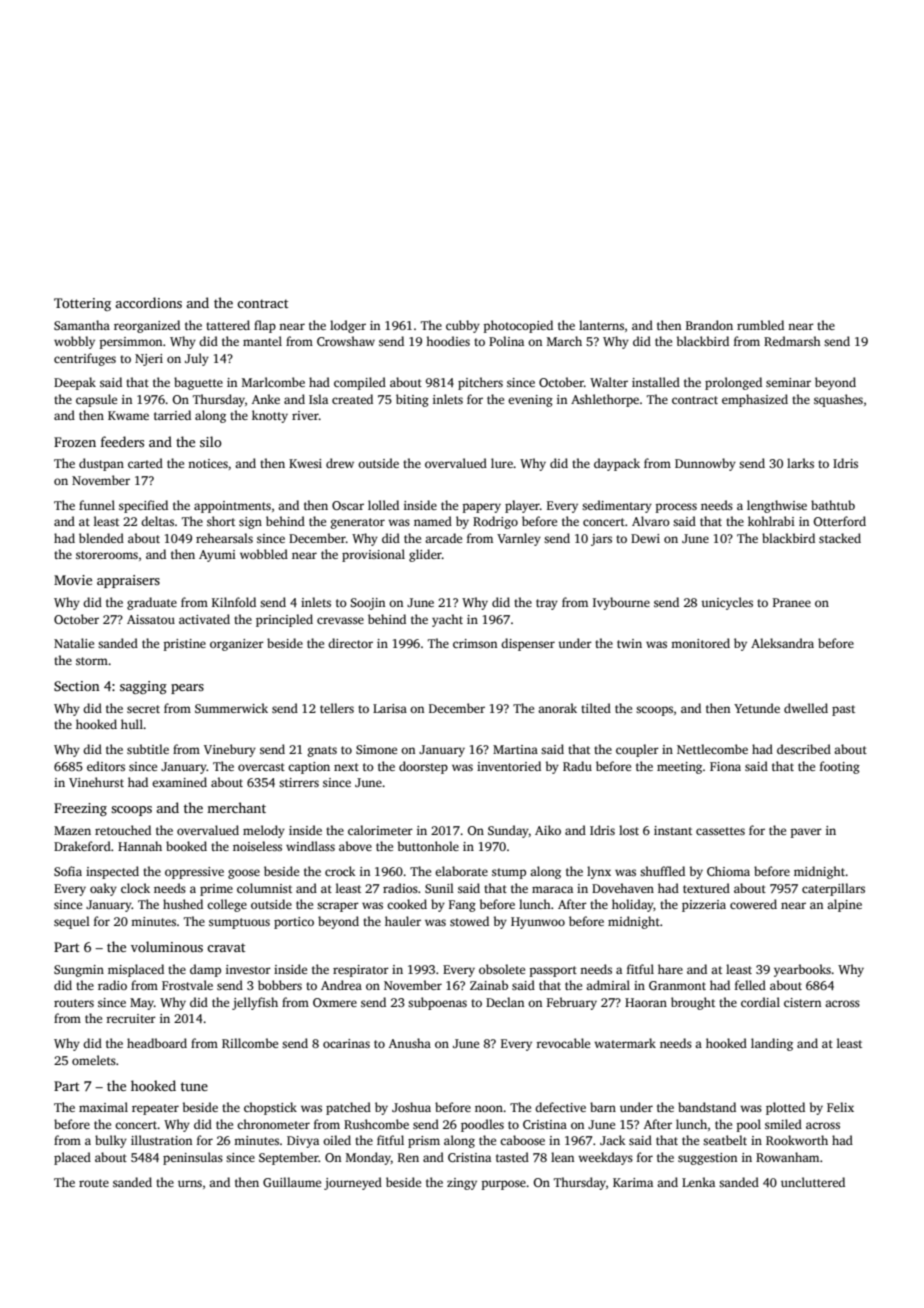 This page has height=1308, width=924. What do you see at coordinates (190, 1183) in the page?
I see `urns` at bounding box center [190, 1183].
